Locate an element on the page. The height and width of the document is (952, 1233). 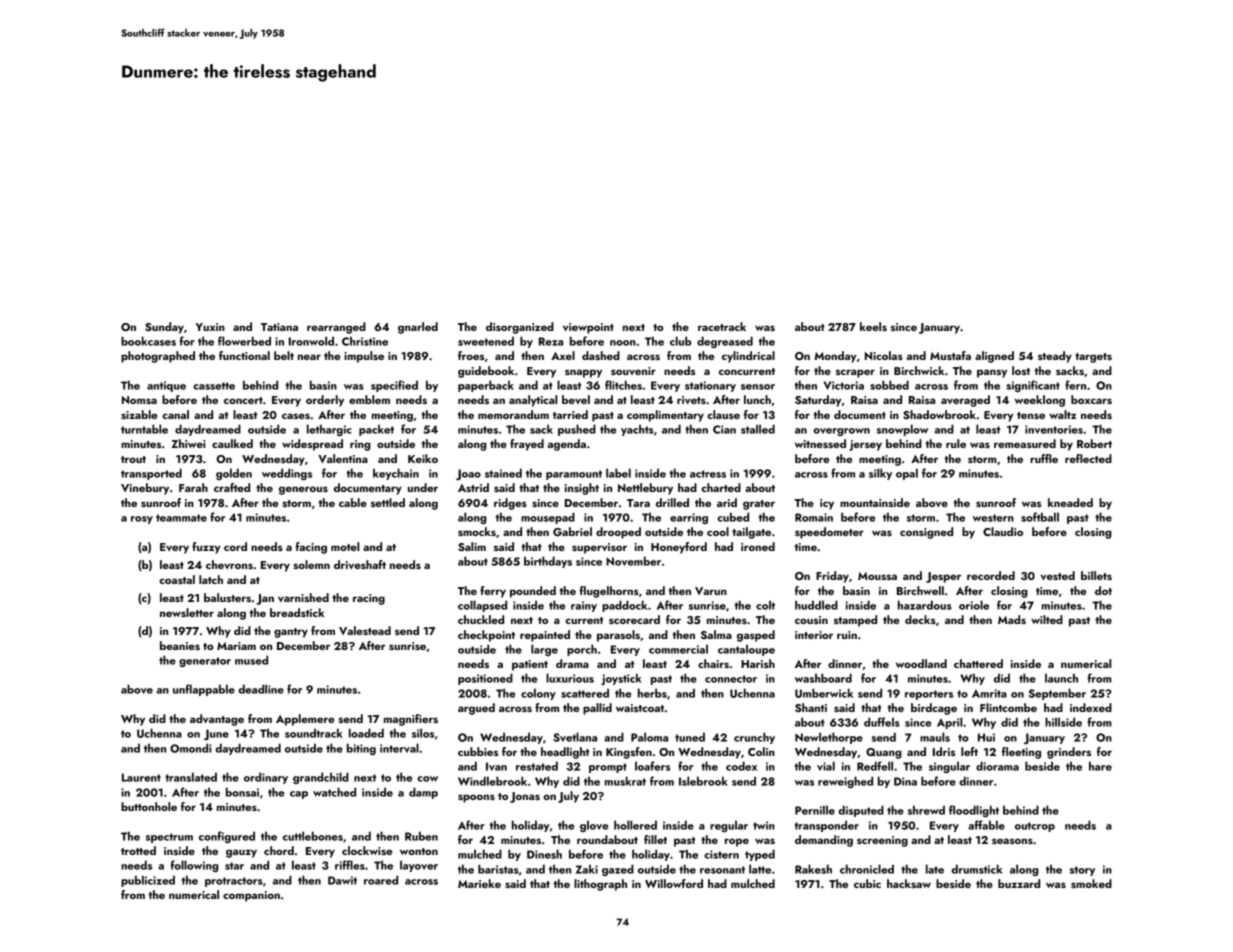
floodlight is located at coordinates (974, 811).
